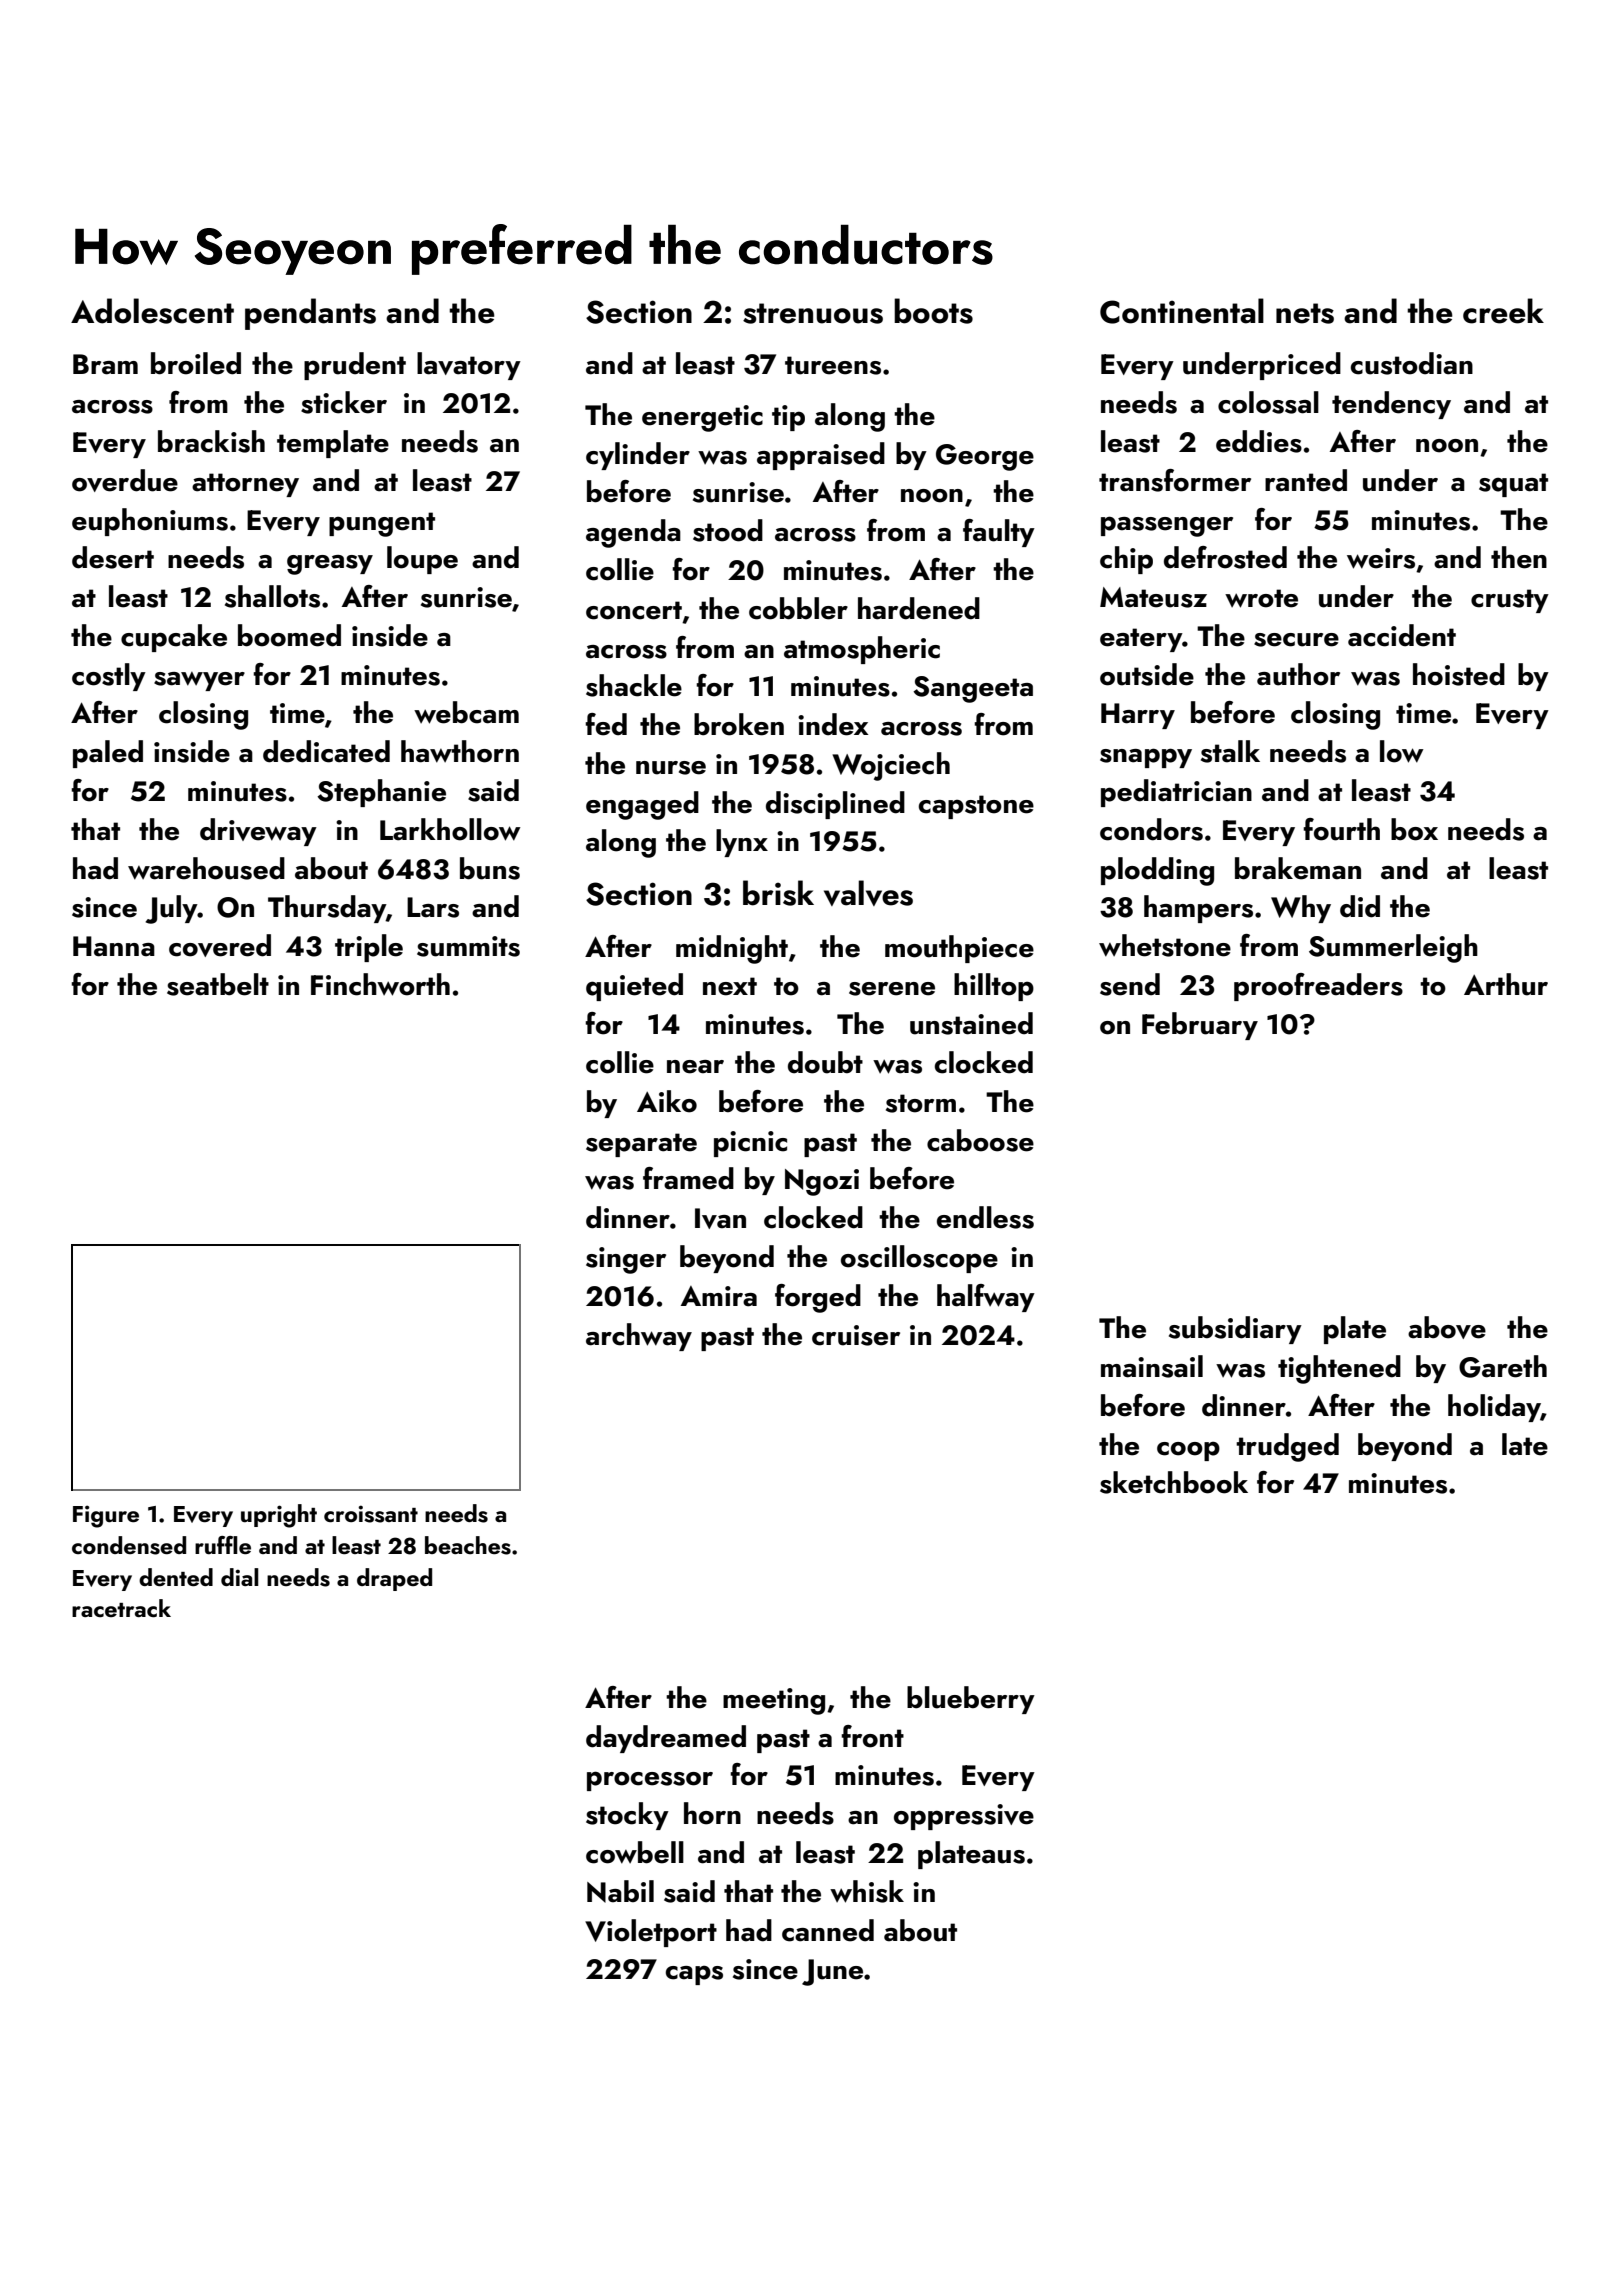 The height and width of the page is (2292, 1620). I want to click on Finchworth, so click(380, 984).
